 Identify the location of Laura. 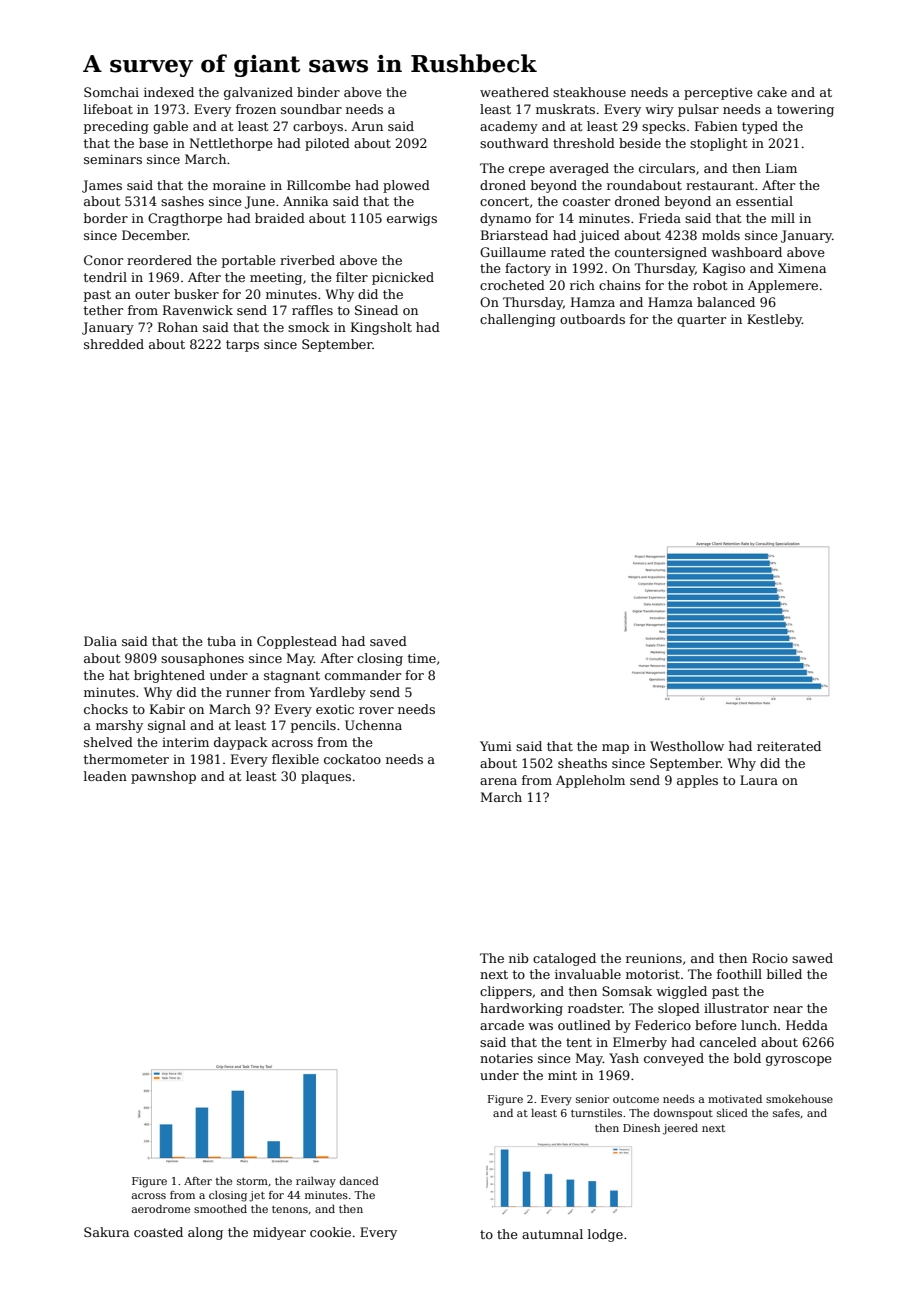
(759, 780).
